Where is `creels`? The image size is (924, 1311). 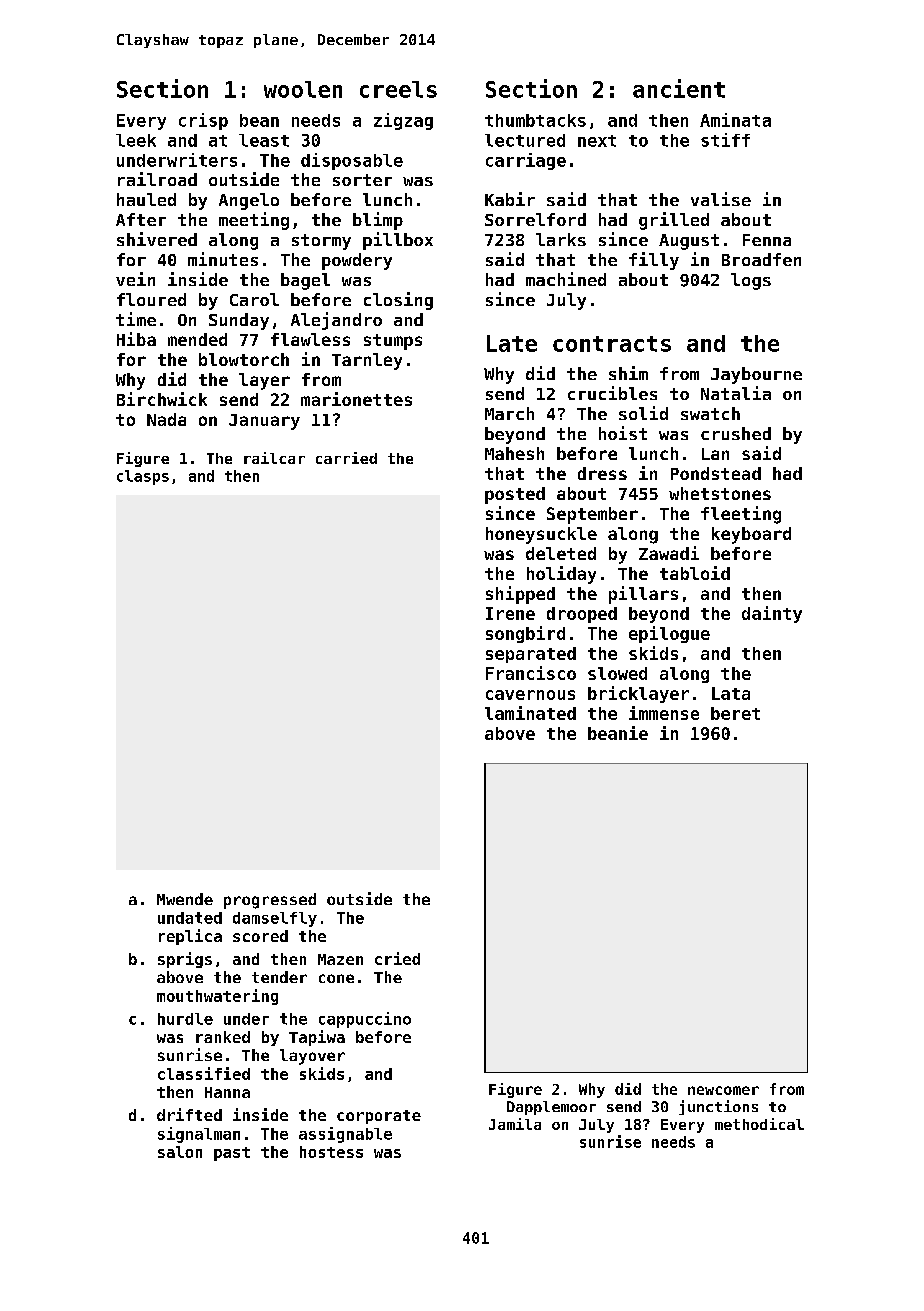
creels is located at coordinates (398, 89).
